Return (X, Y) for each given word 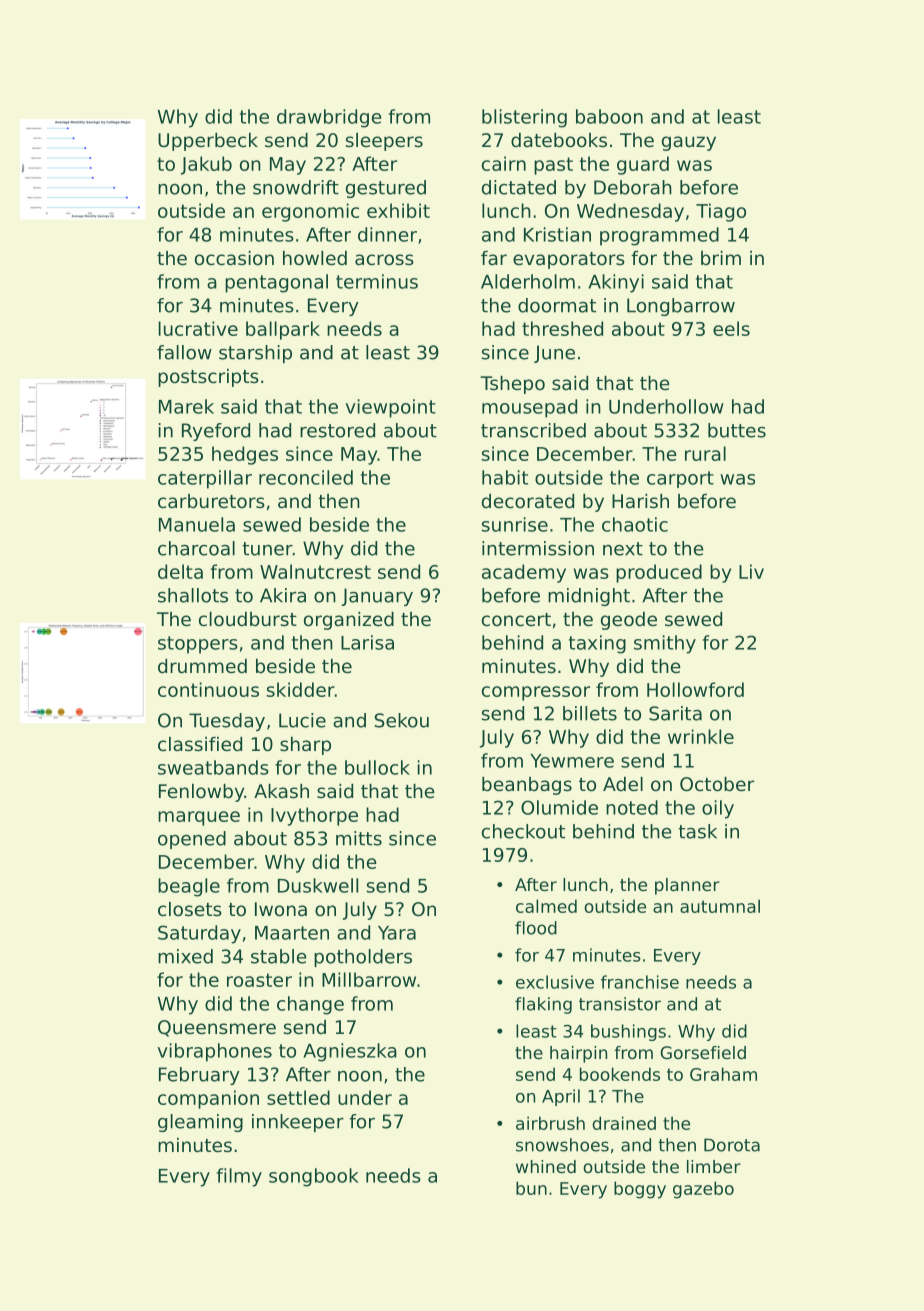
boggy (640, 1190)
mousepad (529, 408)
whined (546, 1166)
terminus (377, 281)
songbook (314, 1177)
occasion (234, 258)
